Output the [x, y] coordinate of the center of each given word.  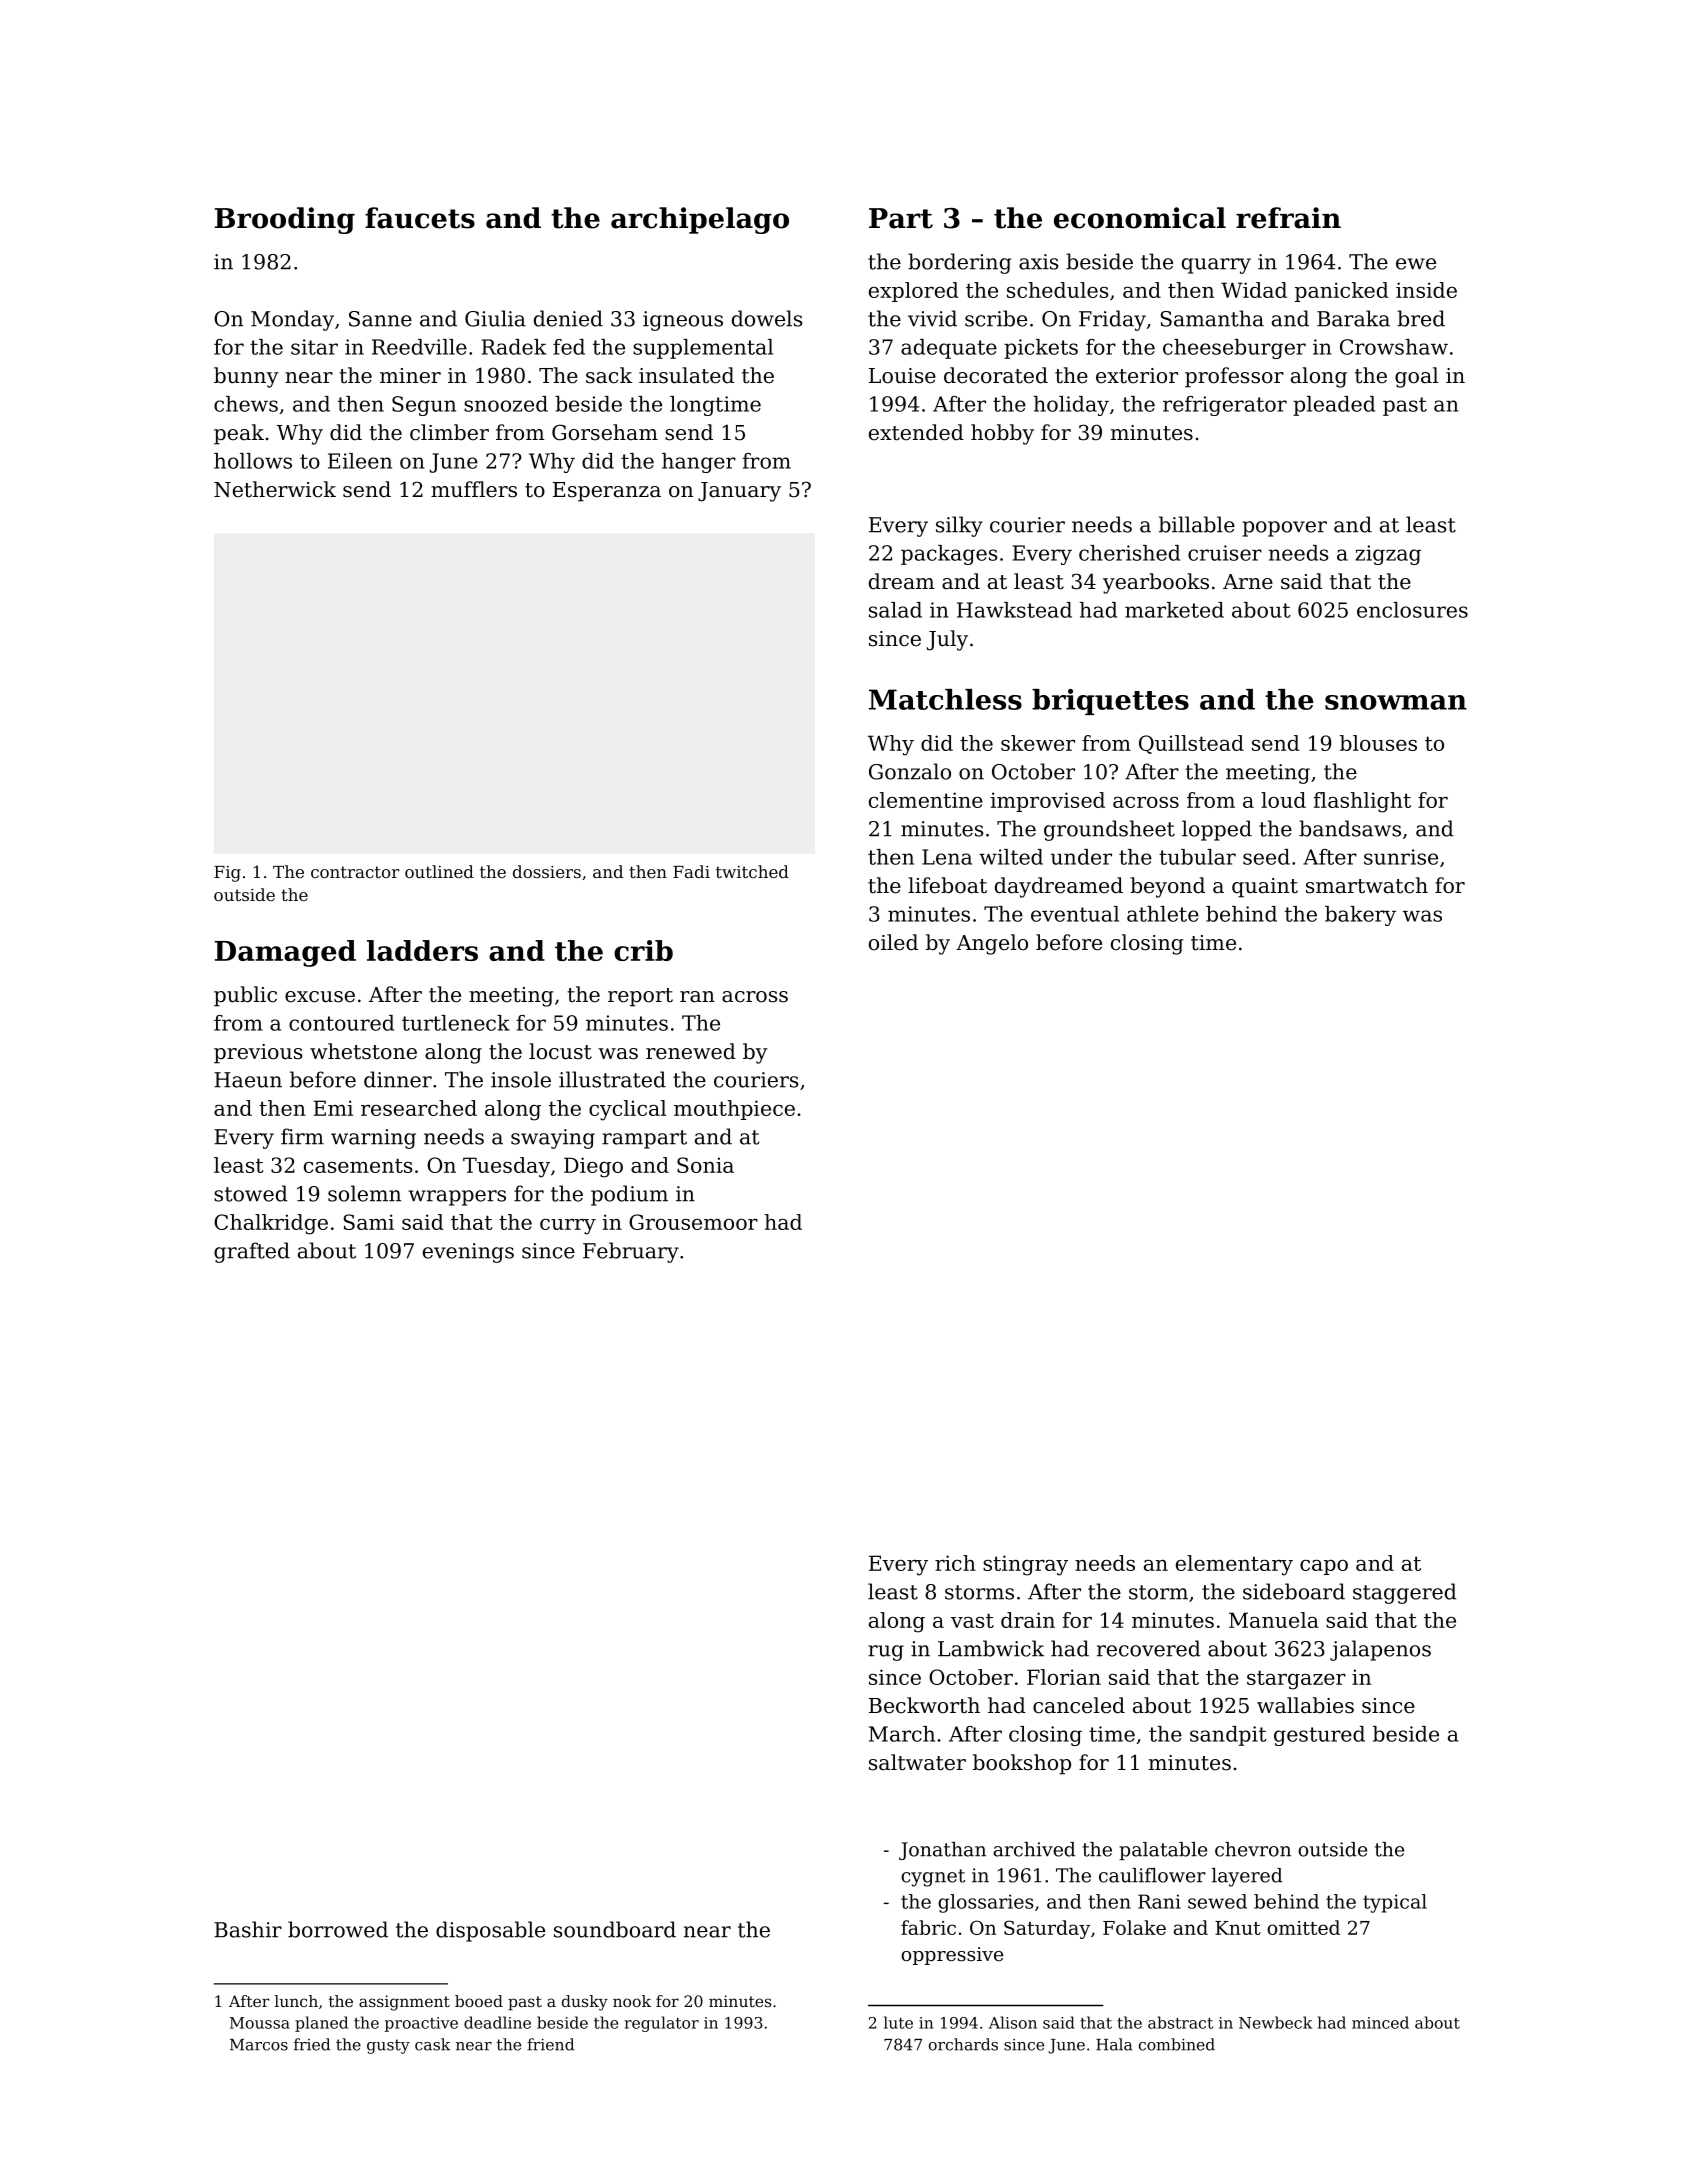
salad [895, 610]
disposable [490, 1931]
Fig [227, 874]
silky [959, 526]
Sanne [380, 319]
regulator [661, 2024]
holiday [1071, 406]
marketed [1174, 610]
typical [1395, 1903]
